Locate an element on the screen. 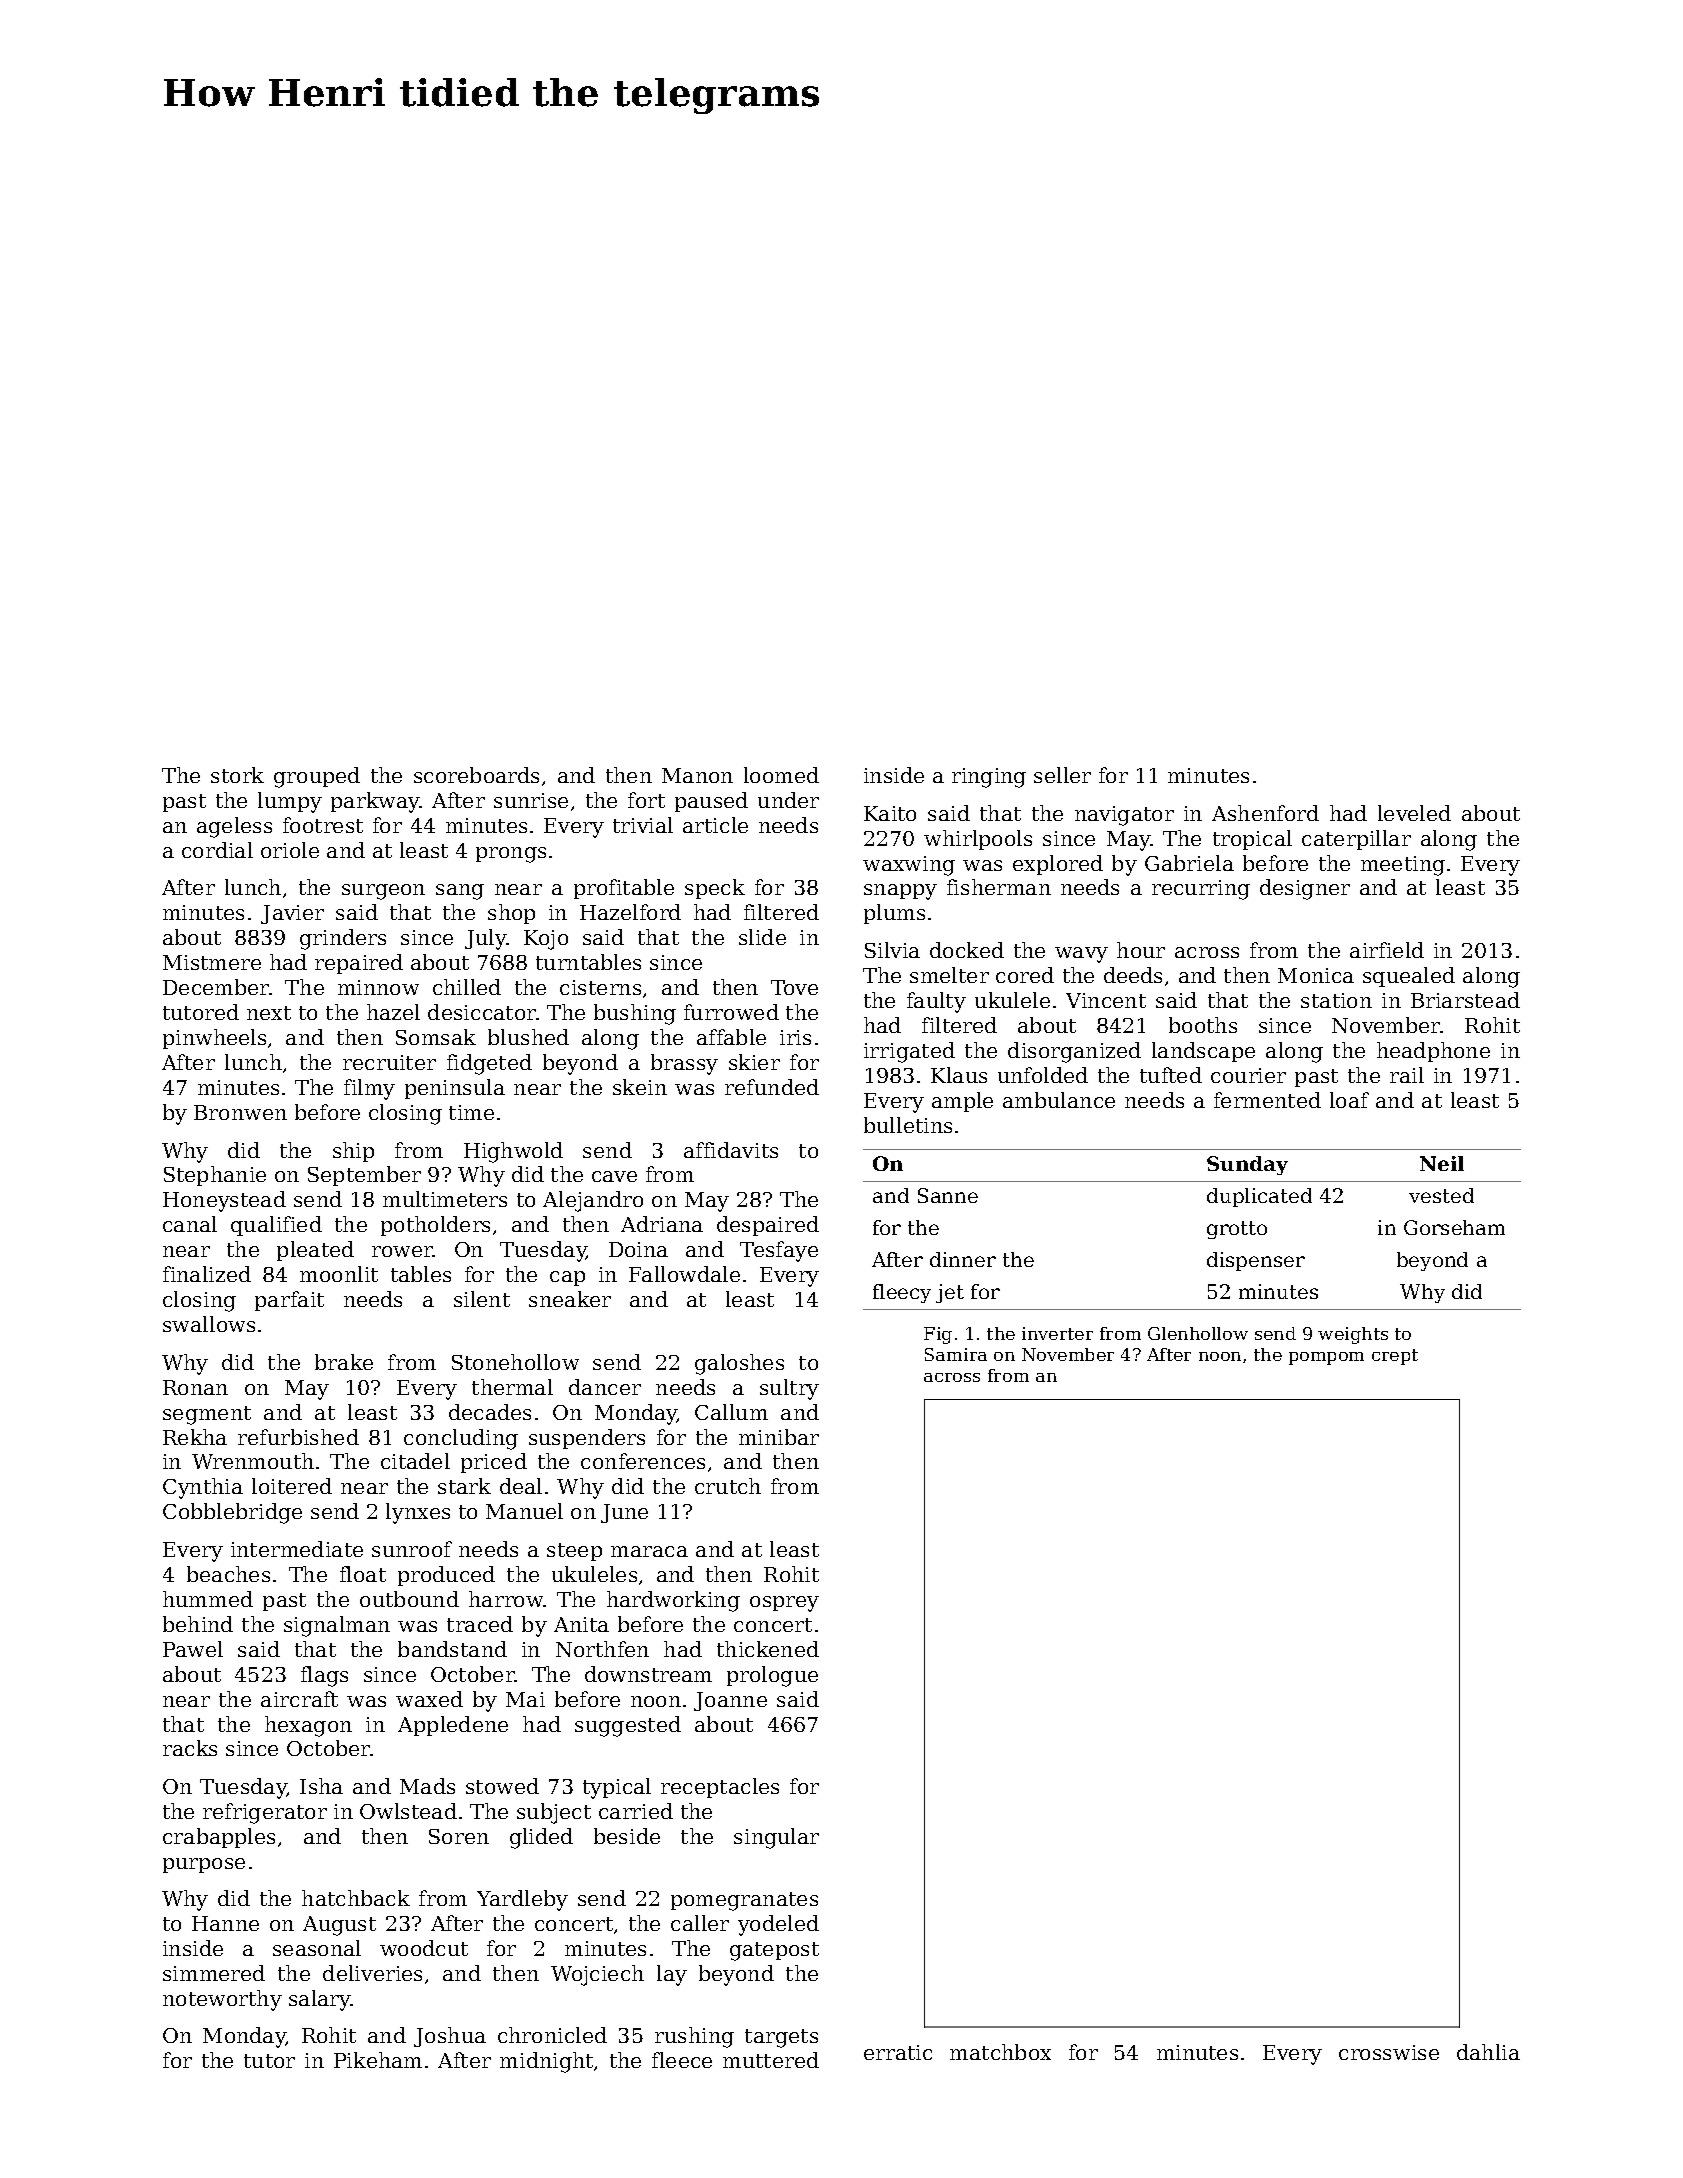 The width and height of the screenshot is (1683, 2178). stork is located at coordinates (237, 775).
